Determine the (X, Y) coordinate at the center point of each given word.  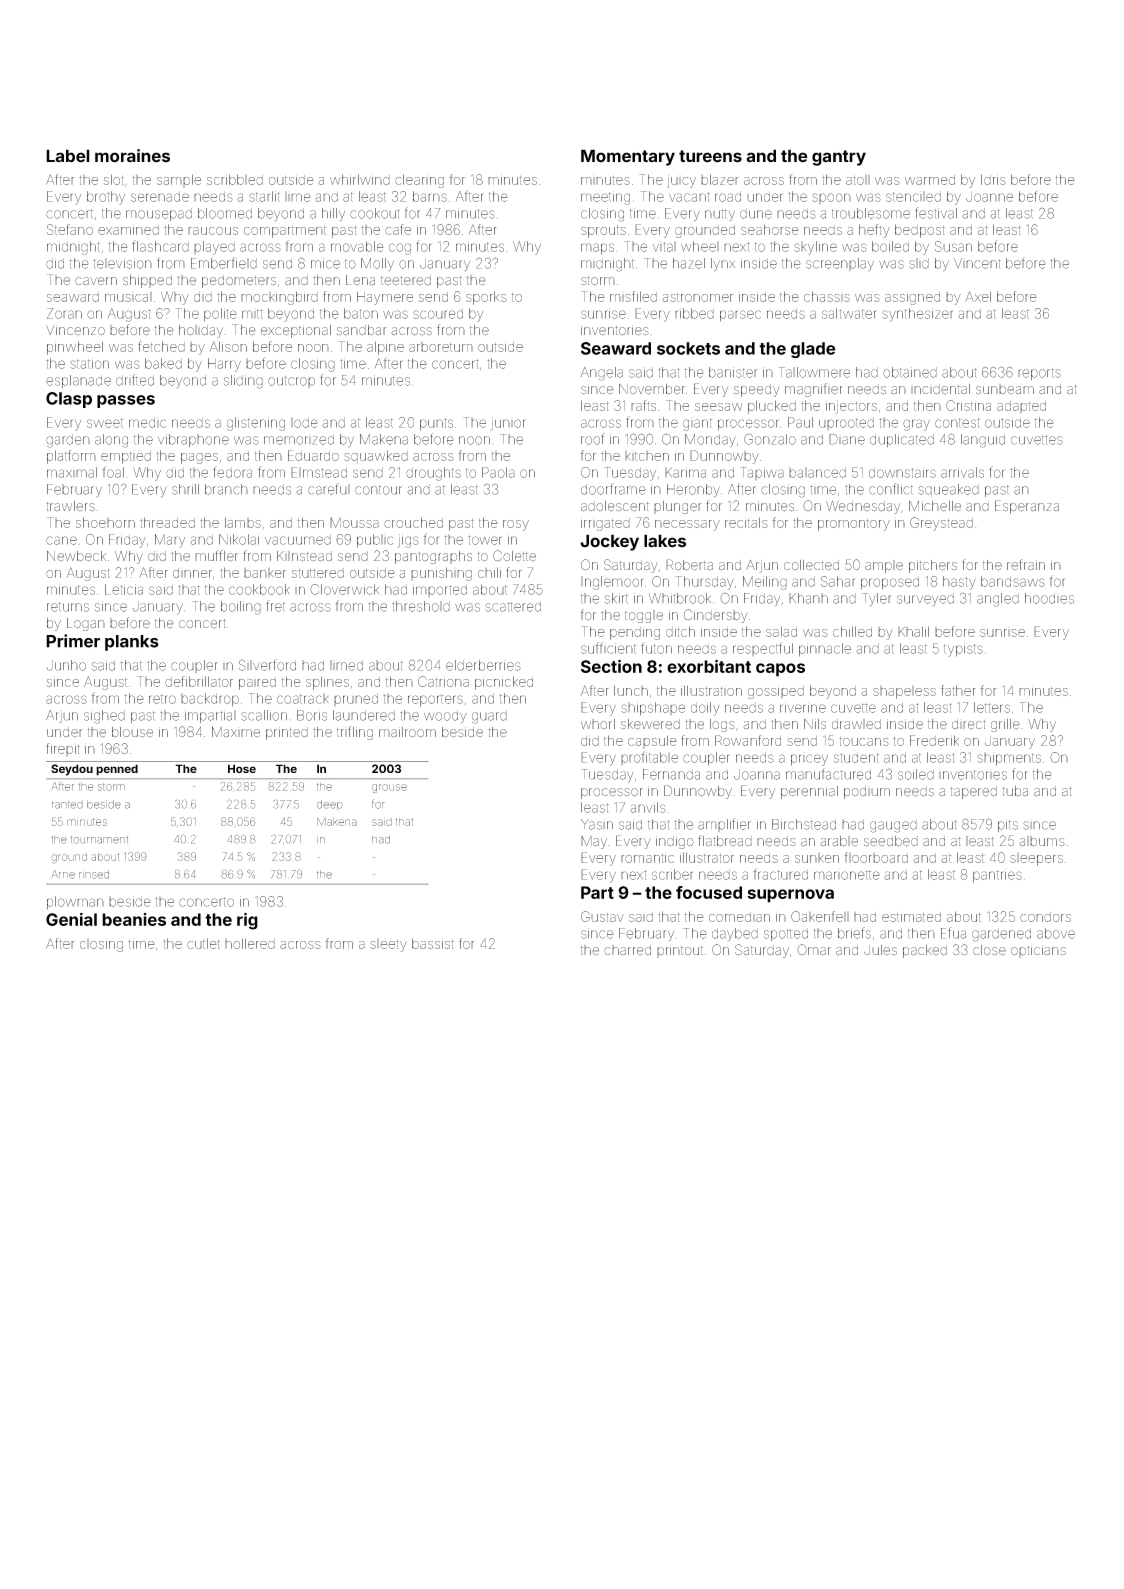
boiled (890, 246)
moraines (132, 156)
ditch (680, 631)
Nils (815, 724)
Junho (66, 665)
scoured (438, 314)
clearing (419, 181)
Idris (993, 179)
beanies (134, 919)
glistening (256, 424)
